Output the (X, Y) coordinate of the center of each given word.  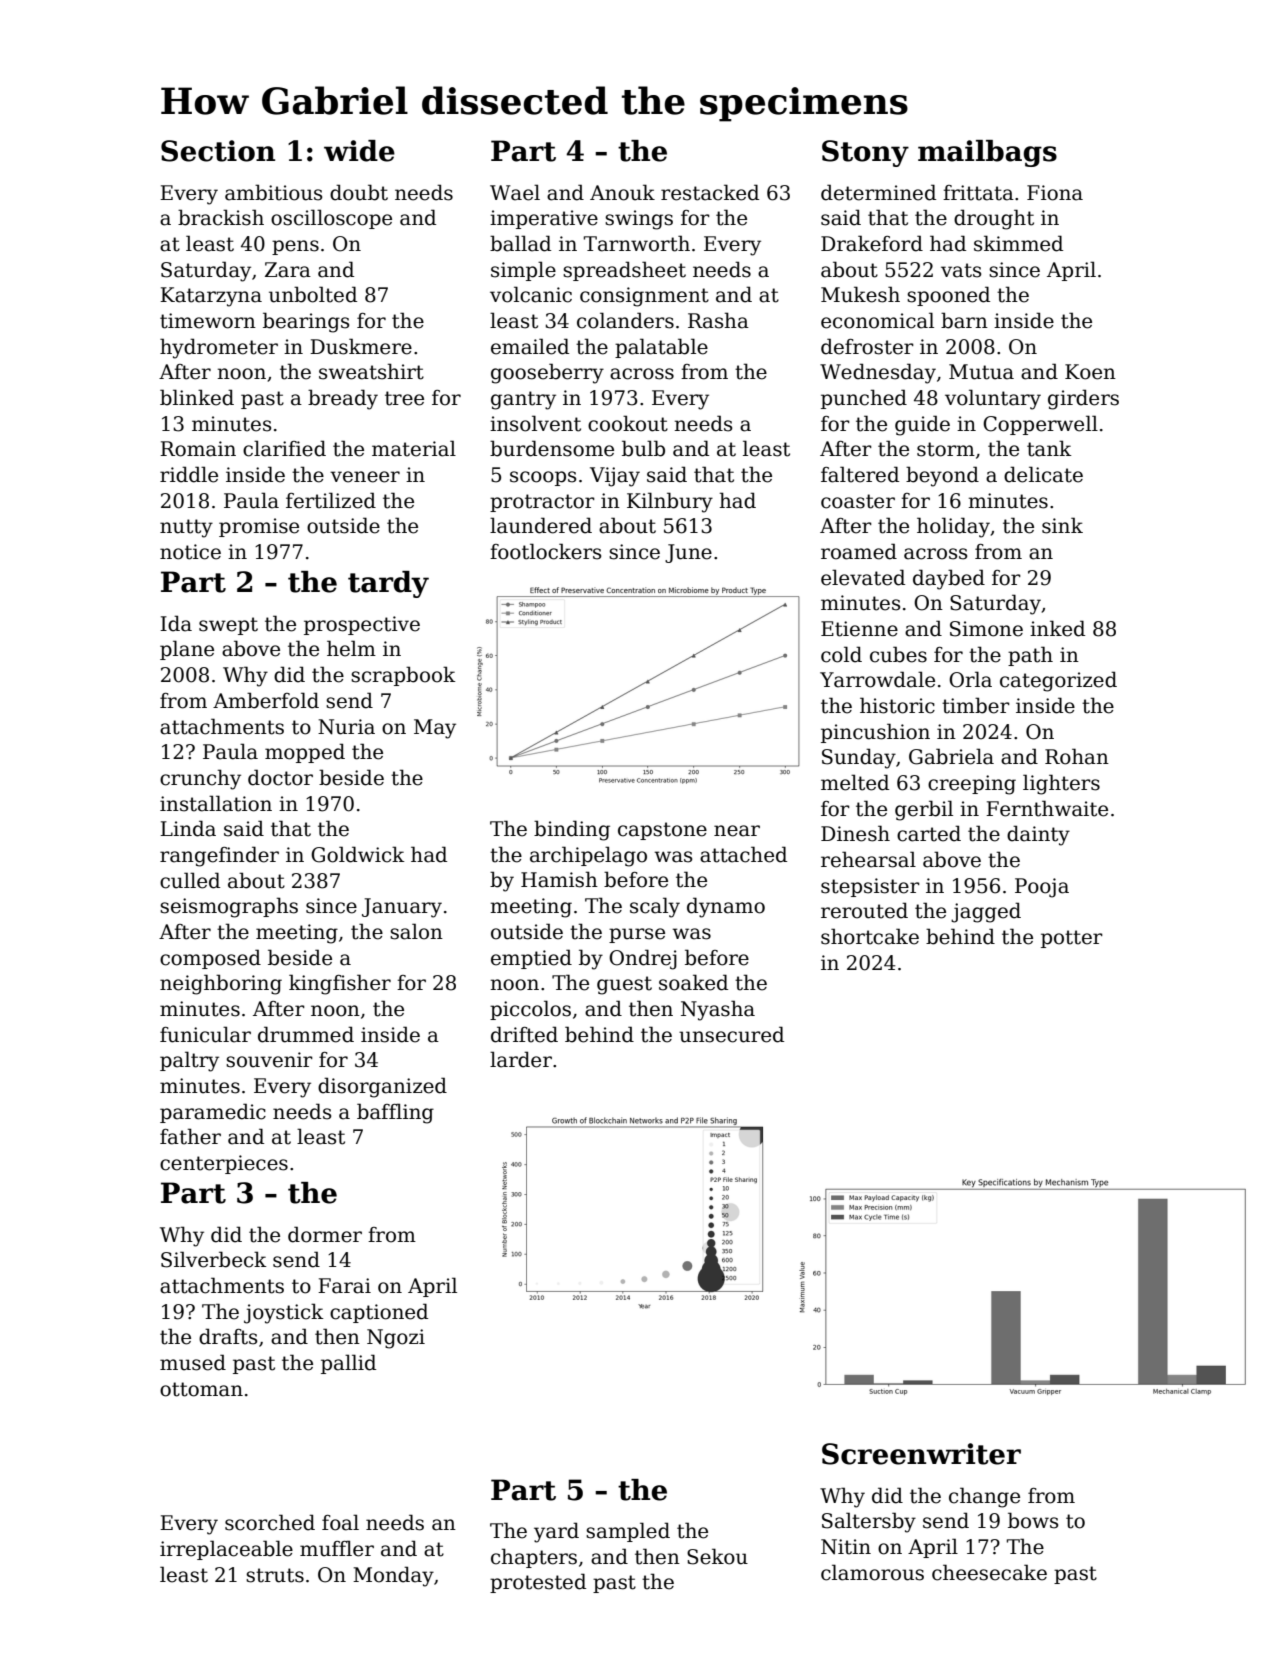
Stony (865, 153)
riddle (189, 474)
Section (218, 151)
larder (521, 1059)
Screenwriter (921, 1454)
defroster (867, 346)
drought (994, 219)
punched (864, 399)
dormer (325, 1234)
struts (275, 1575)
